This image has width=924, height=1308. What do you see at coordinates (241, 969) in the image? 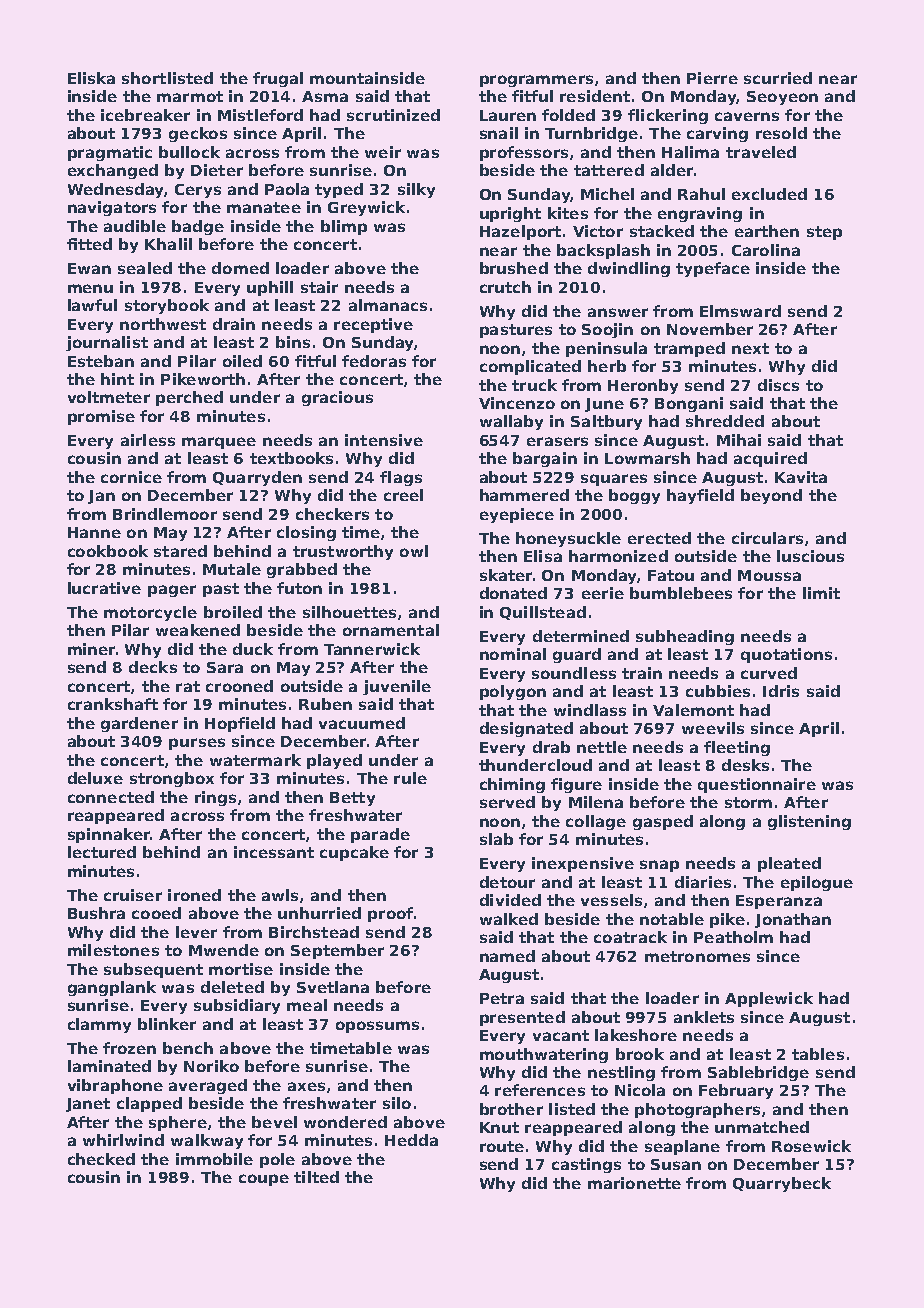
I see `mortise` at bounding box center [241, 969].
